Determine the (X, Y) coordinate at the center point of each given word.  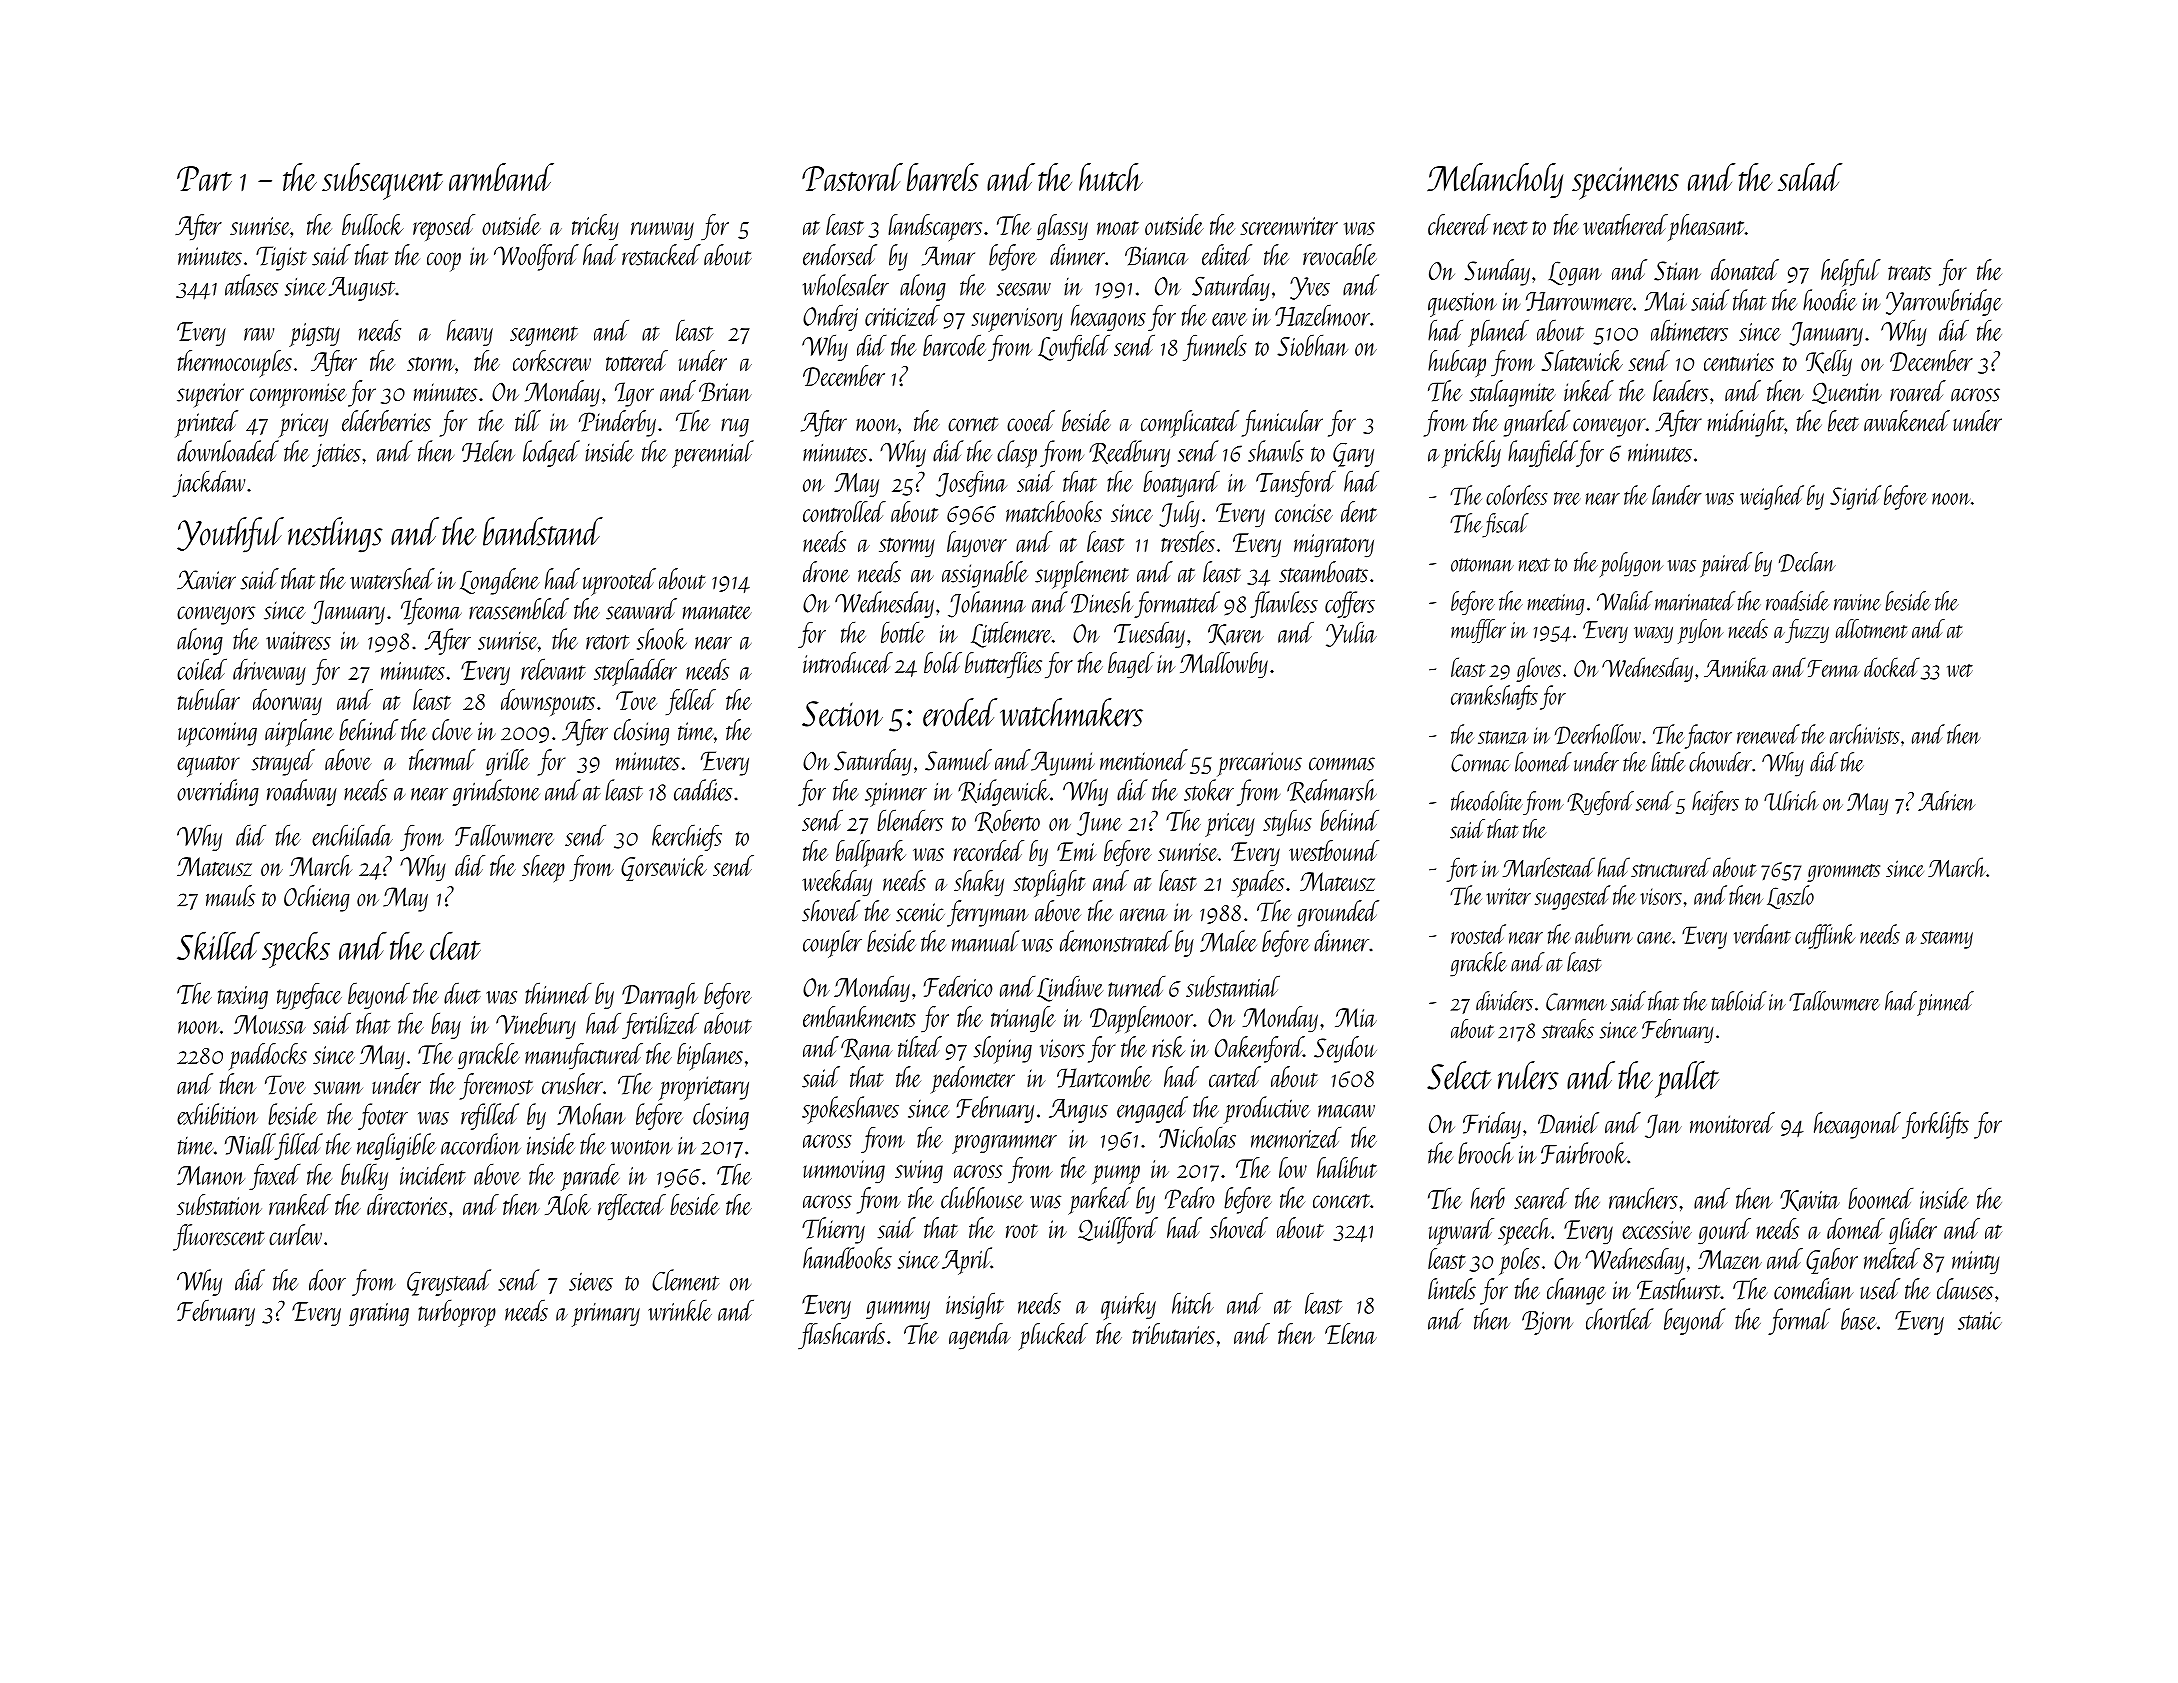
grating (379, 1314)
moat (1118, 228)
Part (204, 178)
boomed (1880, 1198)
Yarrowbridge (1944, 302)
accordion (481, 1144)
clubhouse (982, 1198)
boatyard (1181, 483)
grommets (1843, 873)
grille (508, 762)
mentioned (1144, 760)
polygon (1631, 564)
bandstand (543, 531)
